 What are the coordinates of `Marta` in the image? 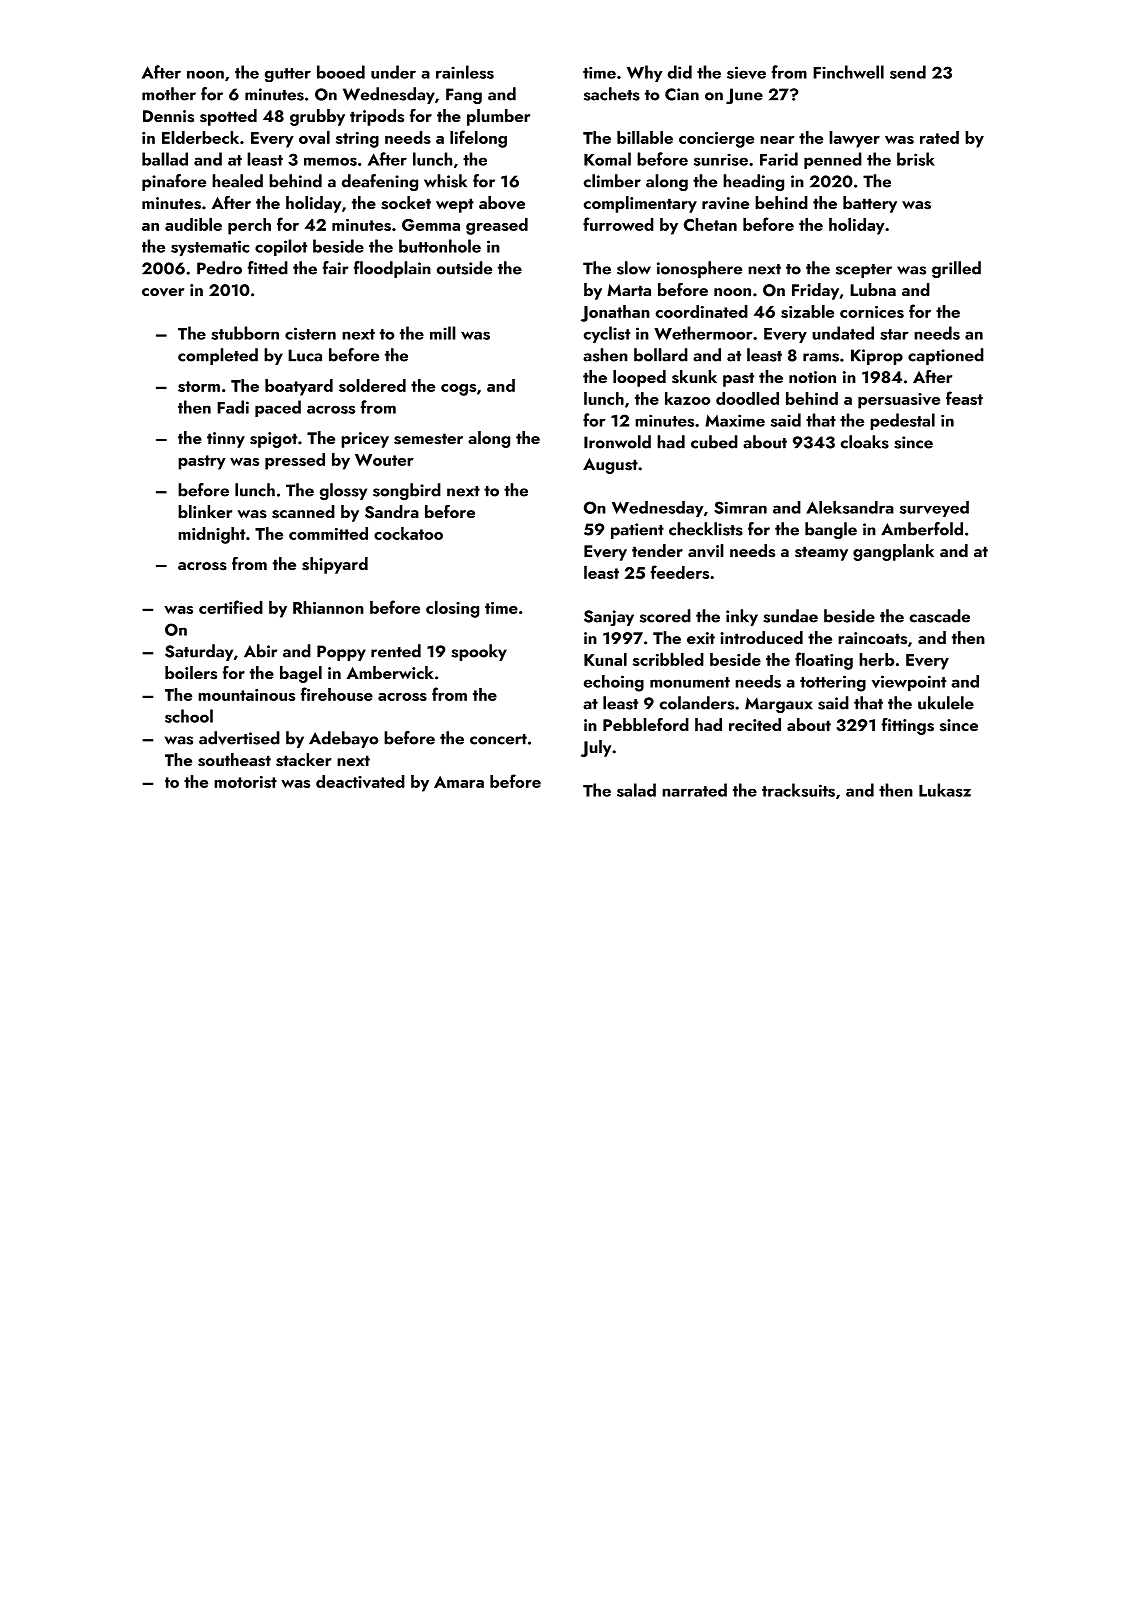 It's located at (629, 290).
